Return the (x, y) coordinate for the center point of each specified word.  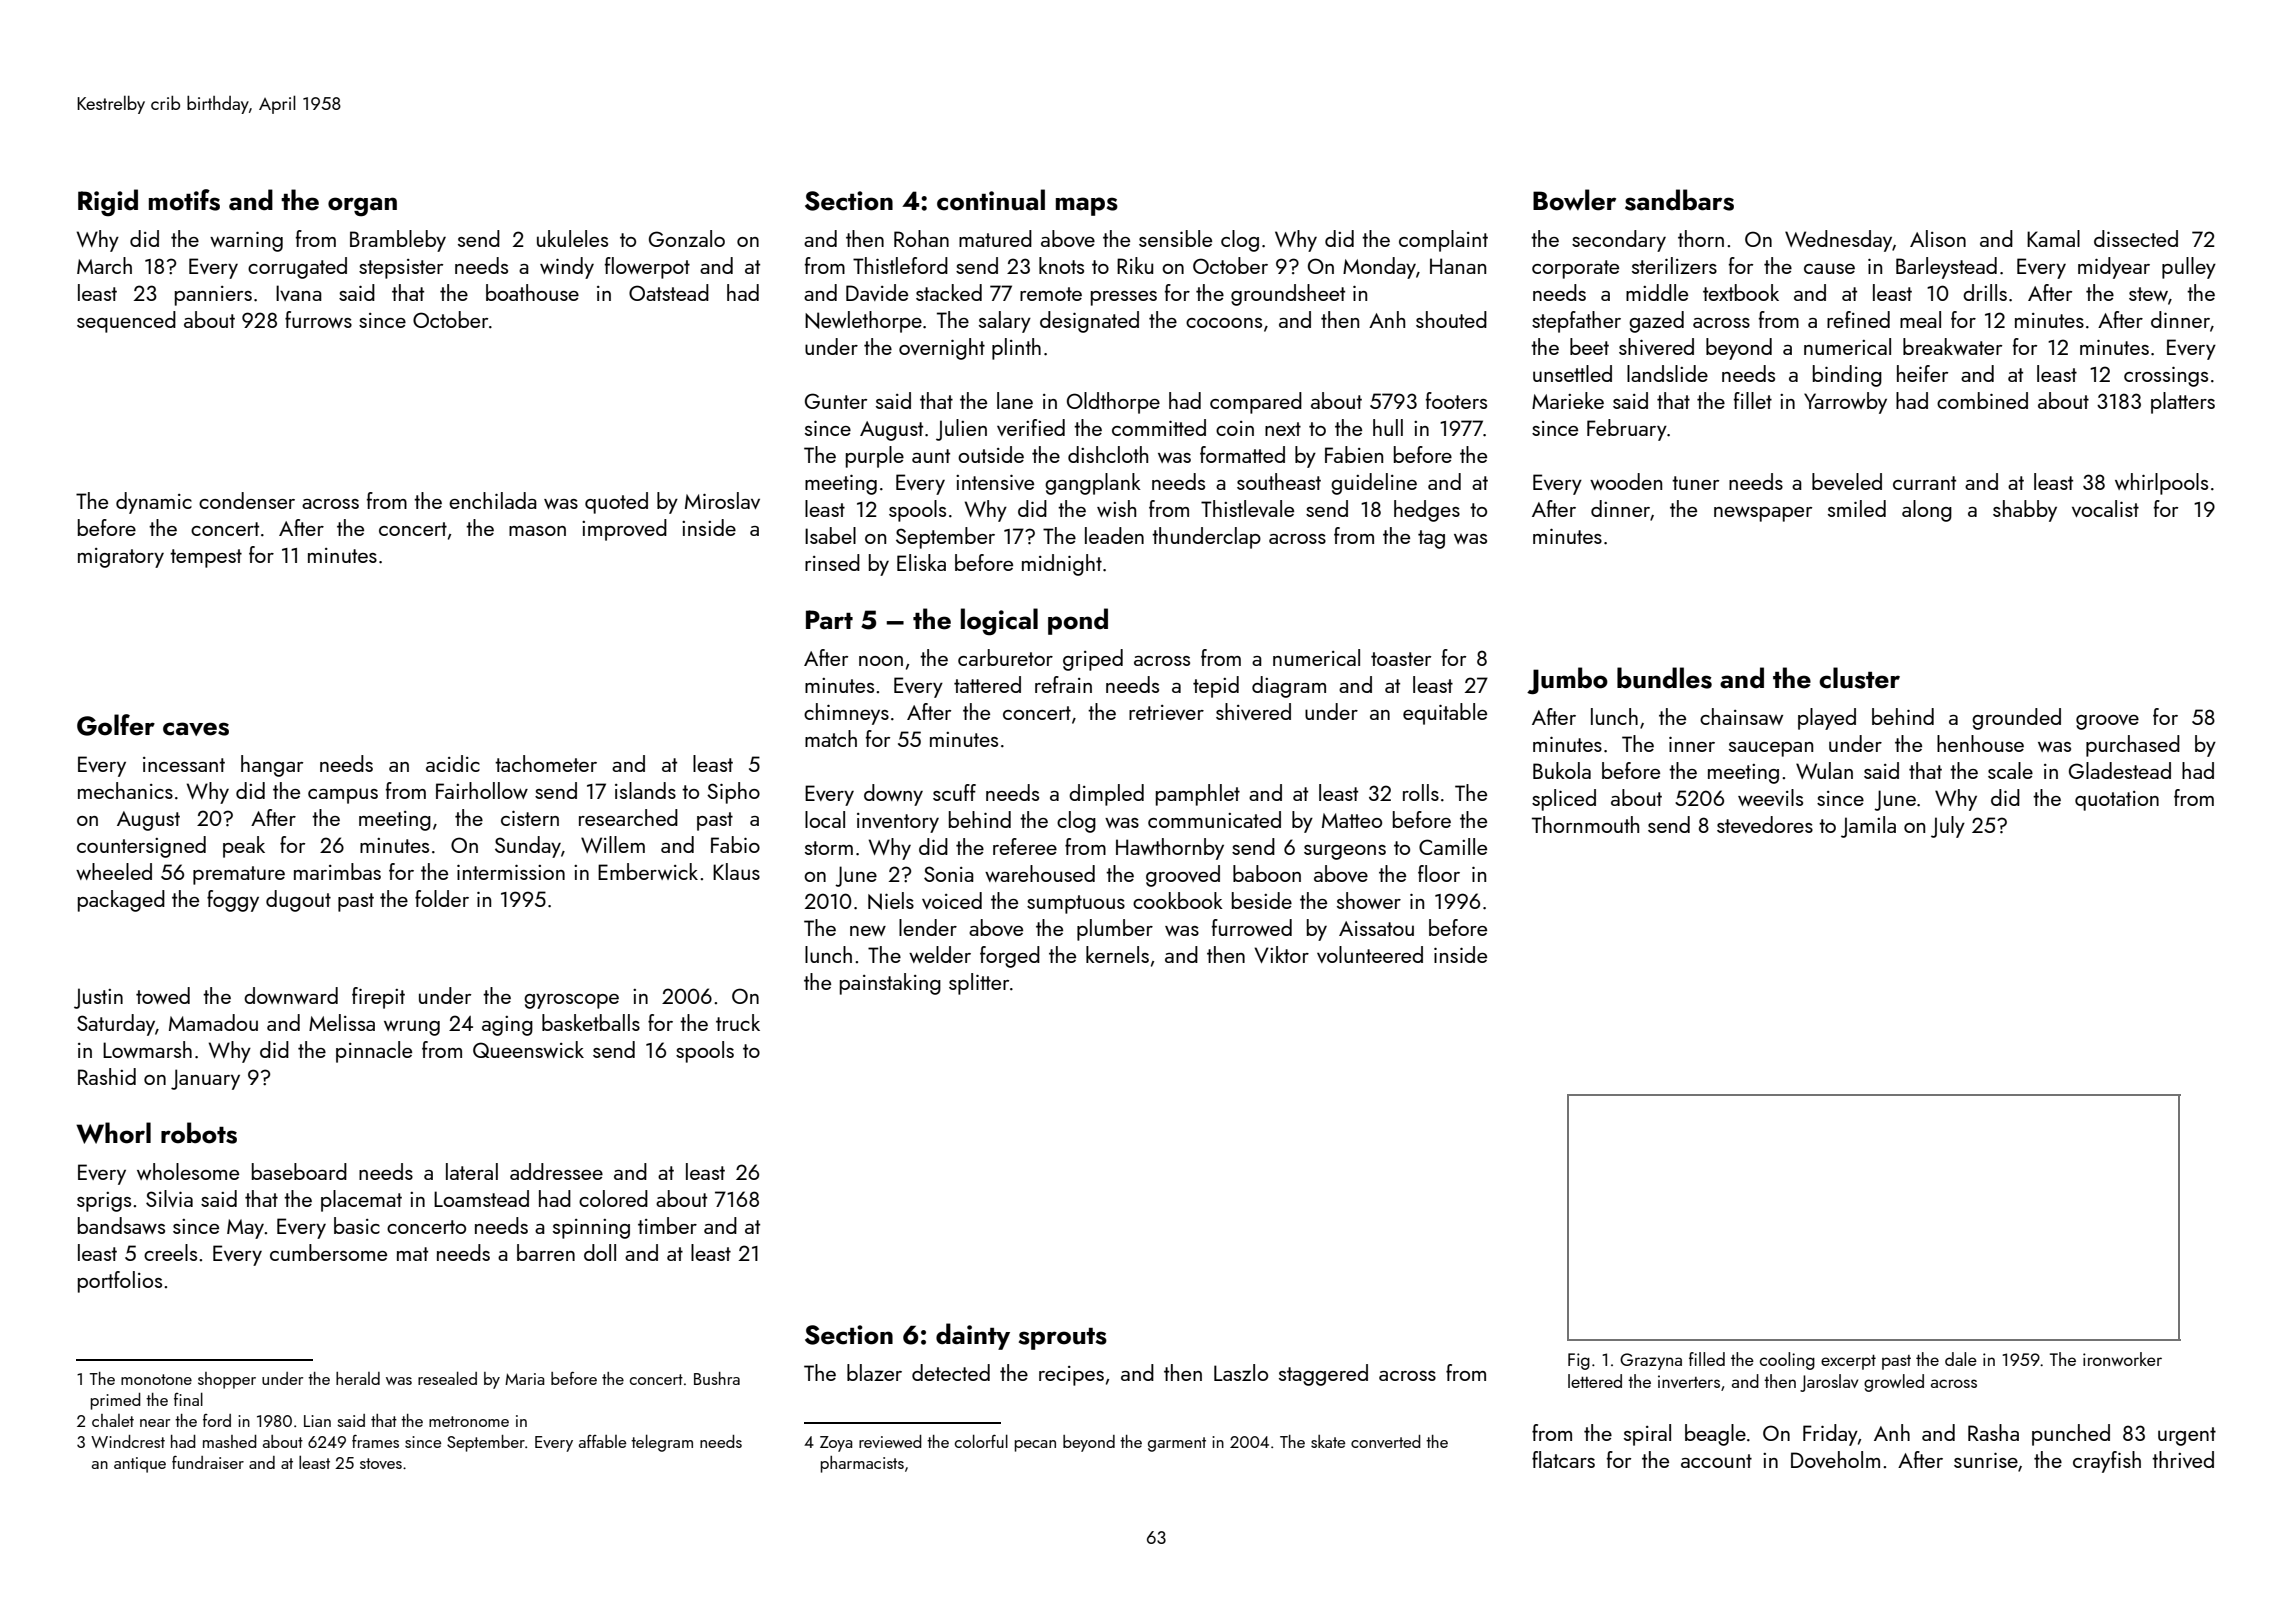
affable (602, 1441)
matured (995, 238)
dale (1961, 1359)
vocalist (2105, 508)
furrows (318, 319)
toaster (1401, 659)
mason (537, 531)
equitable (1445, 714)
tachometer (546, 763)
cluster (1859, 678)
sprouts (1063, 1339)
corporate (1575, 269)
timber (667, 1225)
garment (1177, 1444)
